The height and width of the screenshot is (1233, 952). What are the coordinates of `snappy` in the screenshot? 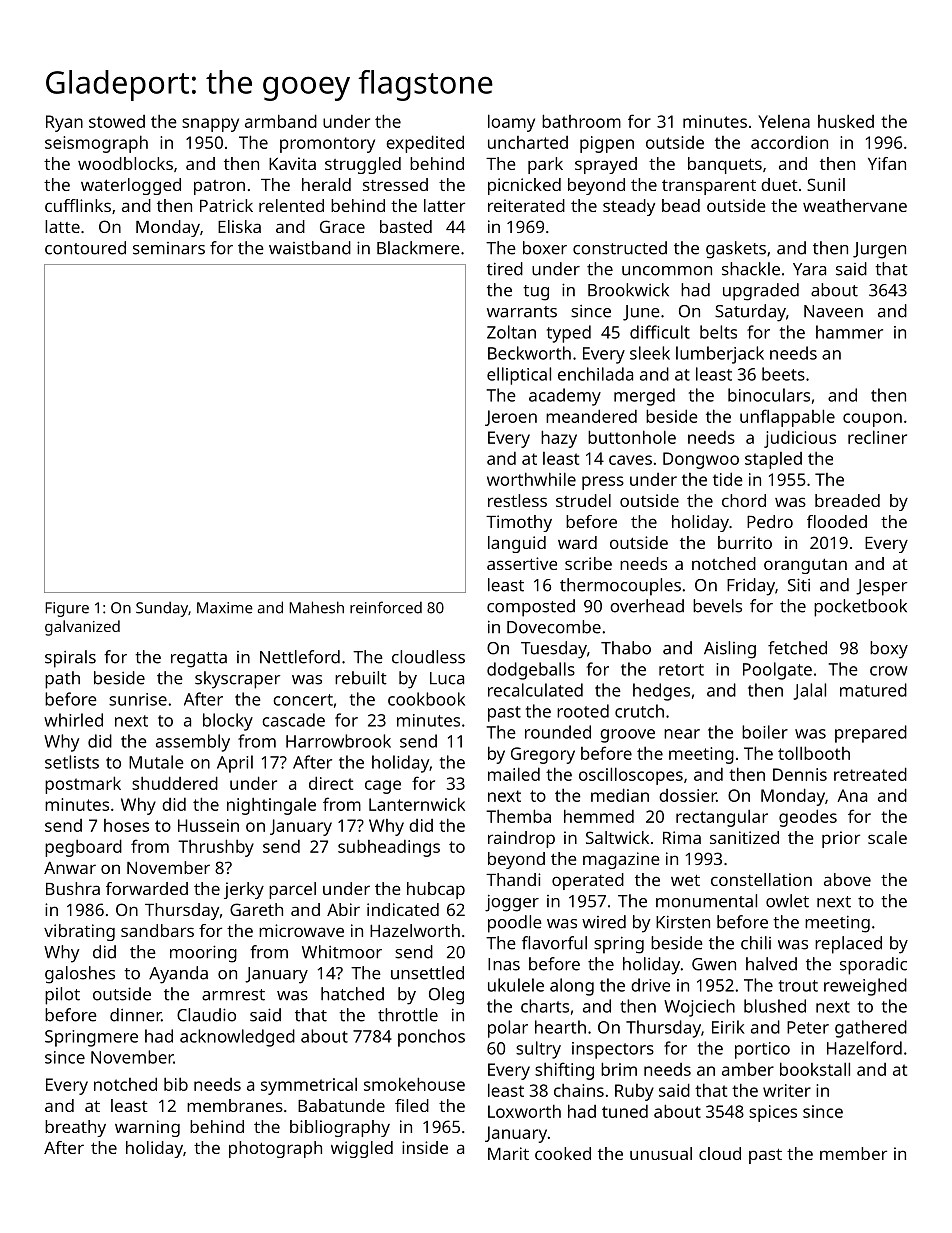 It's located at (210, 125).
